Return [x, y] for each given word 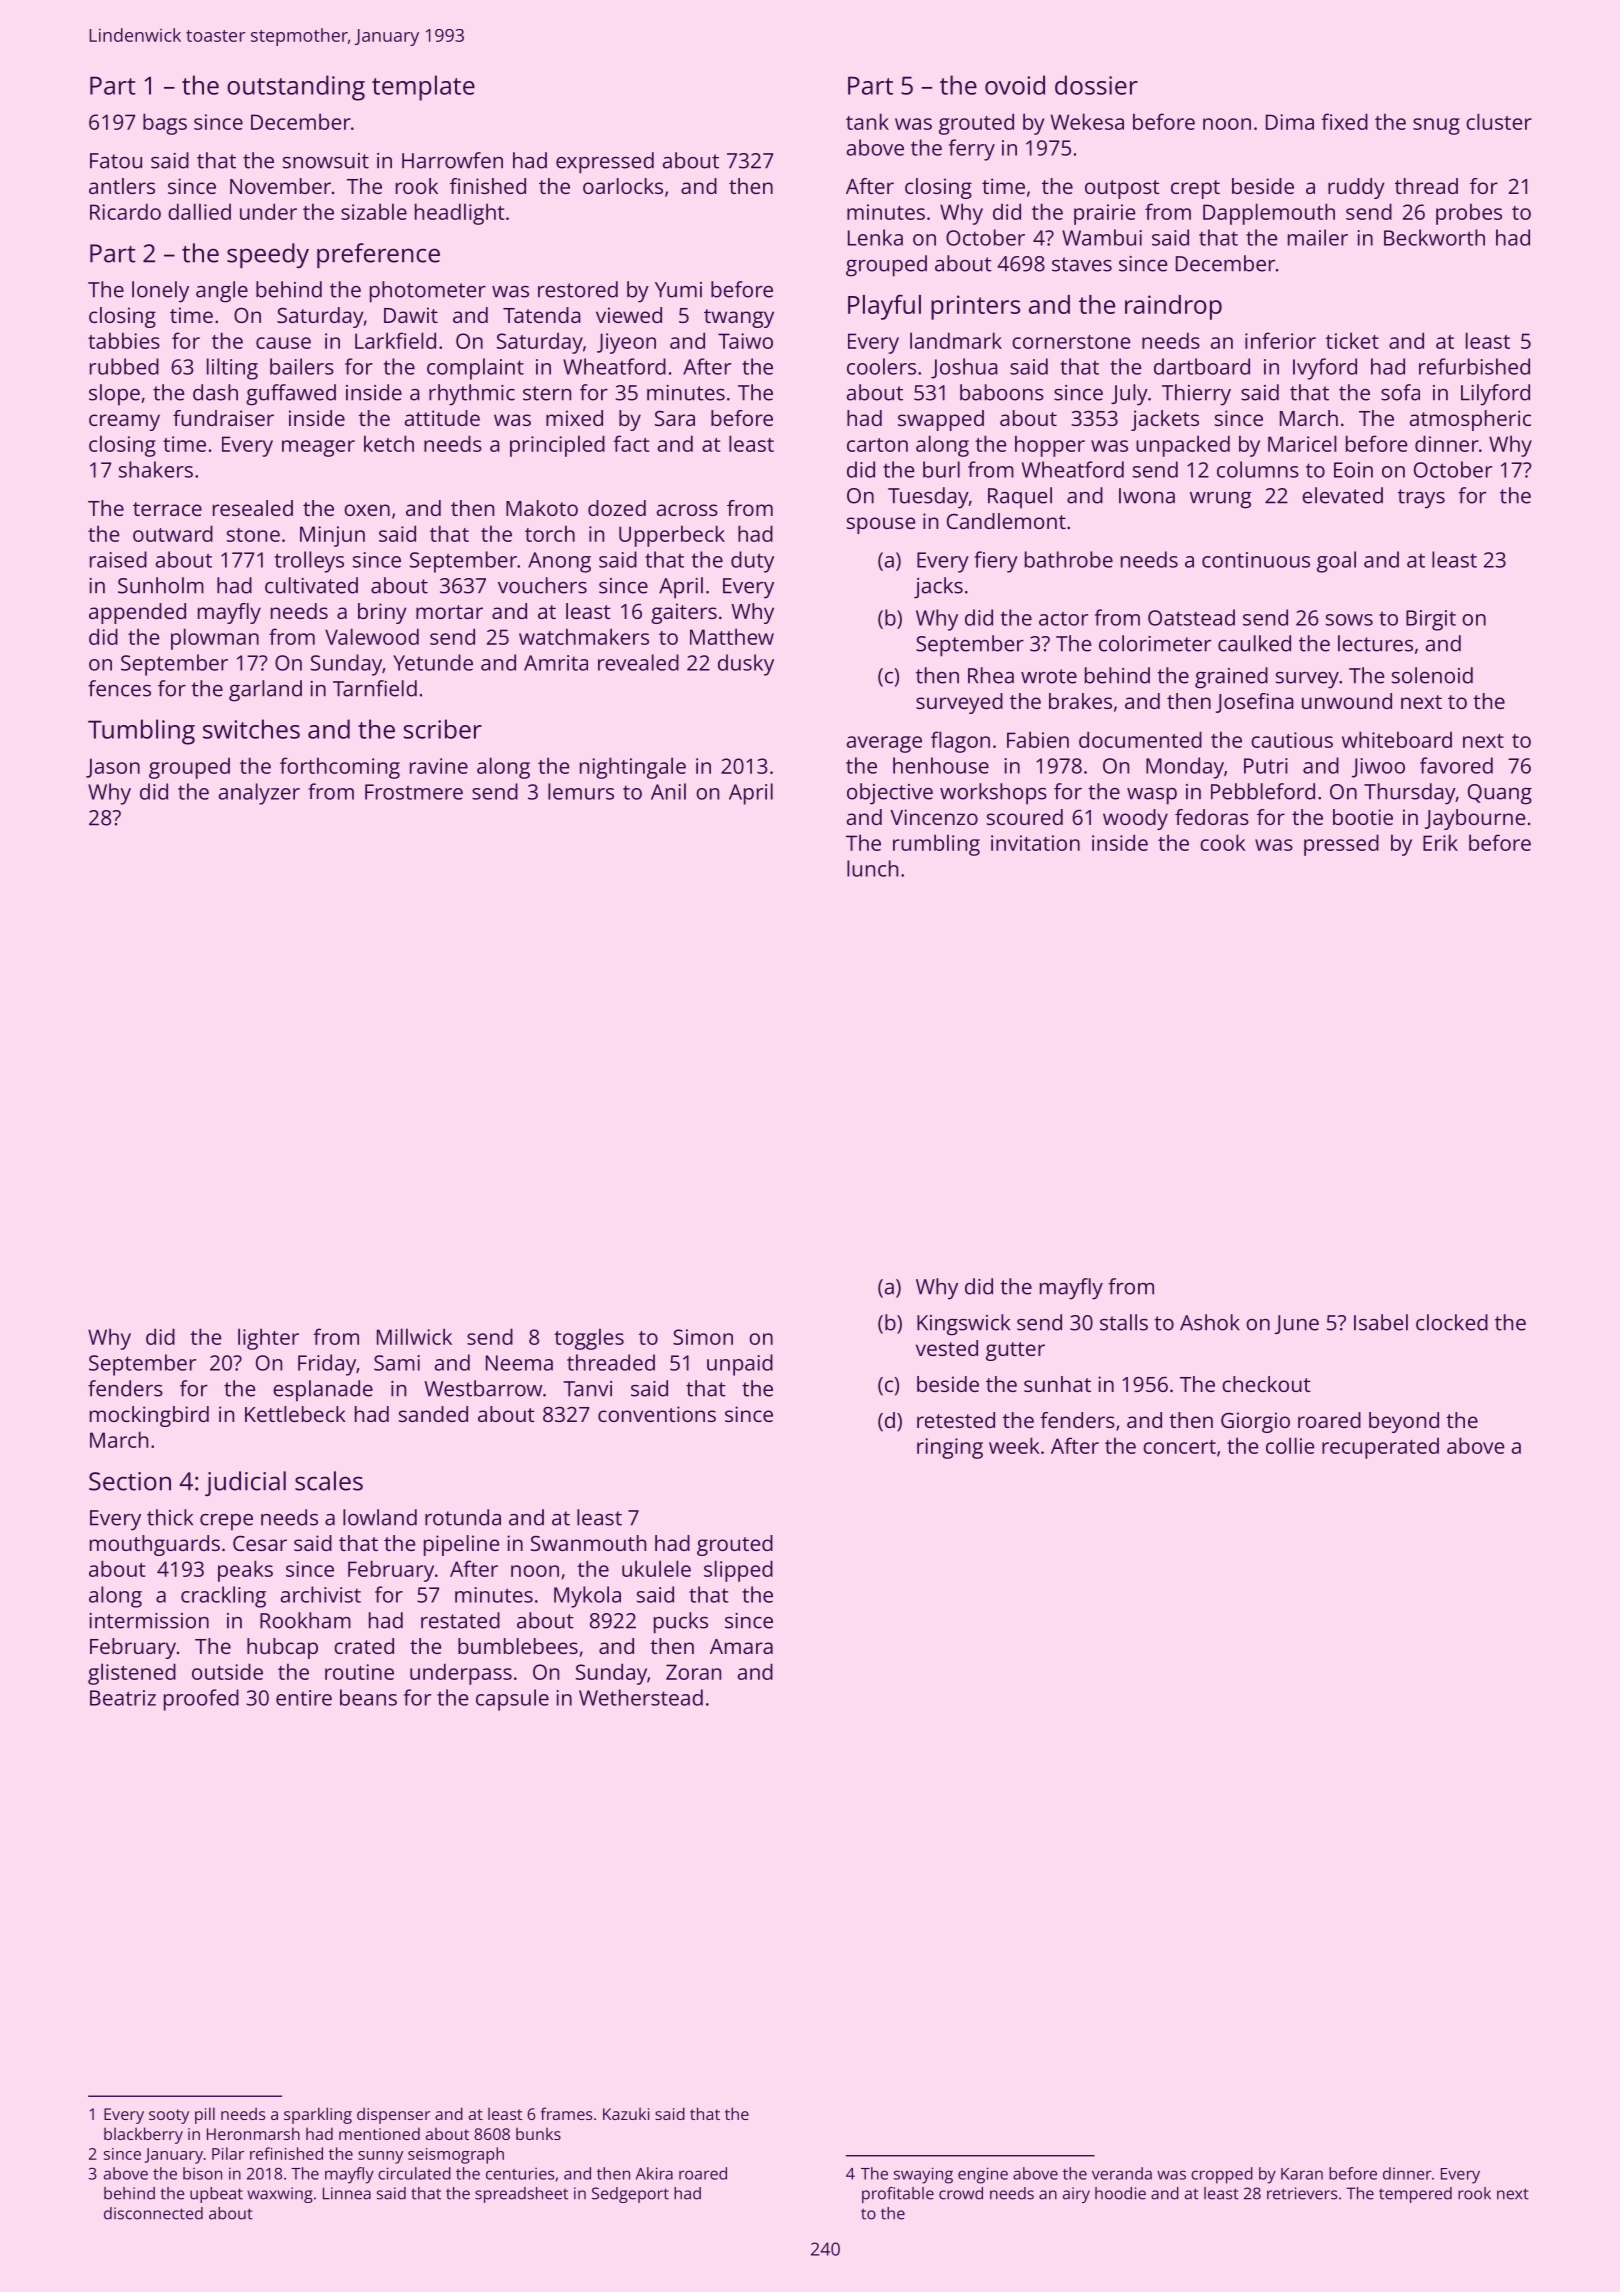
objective [890, 794]
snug [1436, 126]
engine [983, 2175]
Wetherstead [641, 1697]
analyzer [259, 794]
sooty [169, 2116]
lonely [160, 292]
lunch [872, 868]
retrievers [1302, 2193]
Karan [1302, 2174]
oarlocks [623, 186]
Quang [1500, 794]
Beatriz [123, 1698]
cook [1223, 842]
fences [119, 688]
